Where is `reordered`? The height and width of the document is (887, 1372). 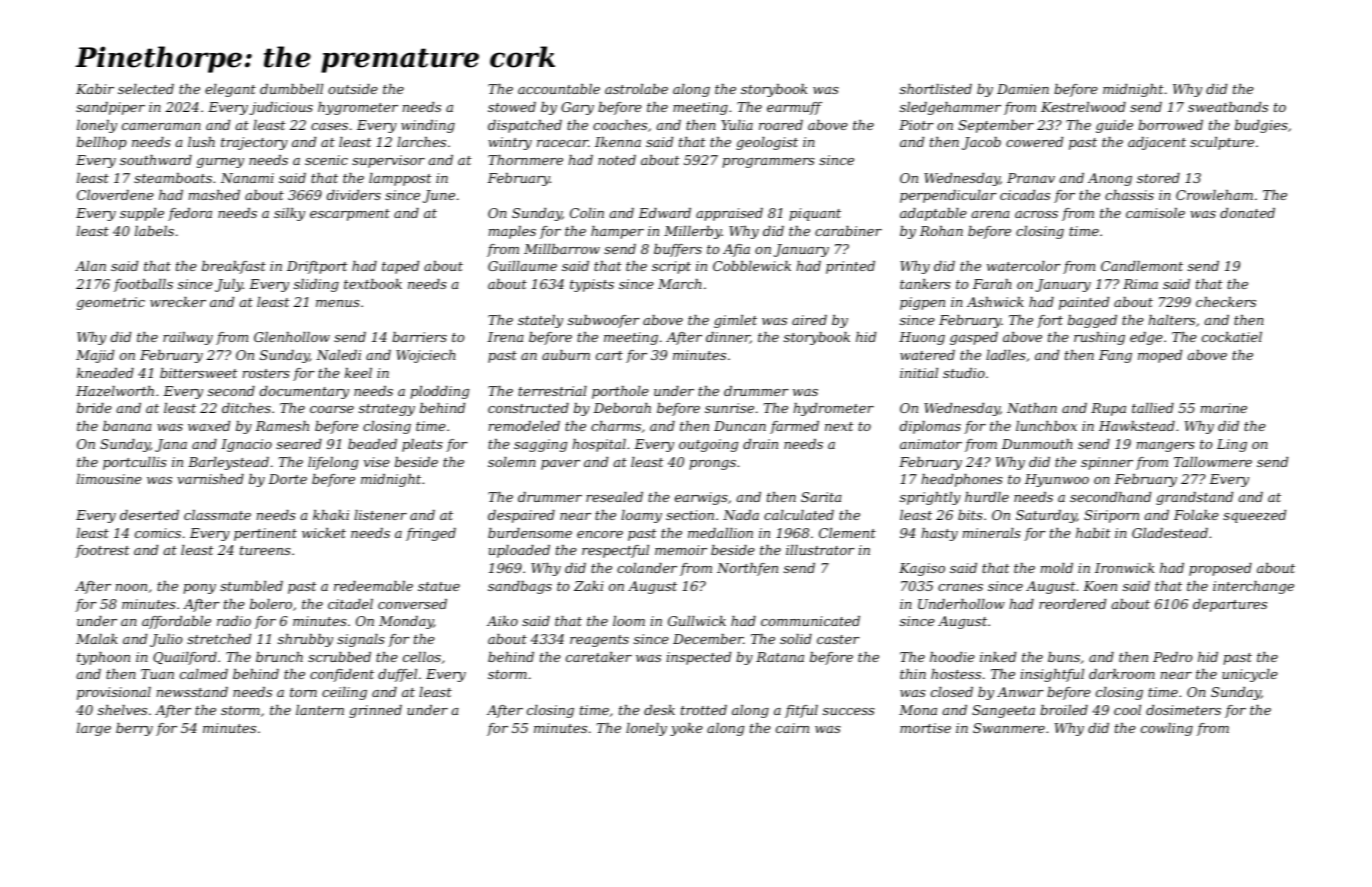
reordered is located at coordinates (1072, 604).
